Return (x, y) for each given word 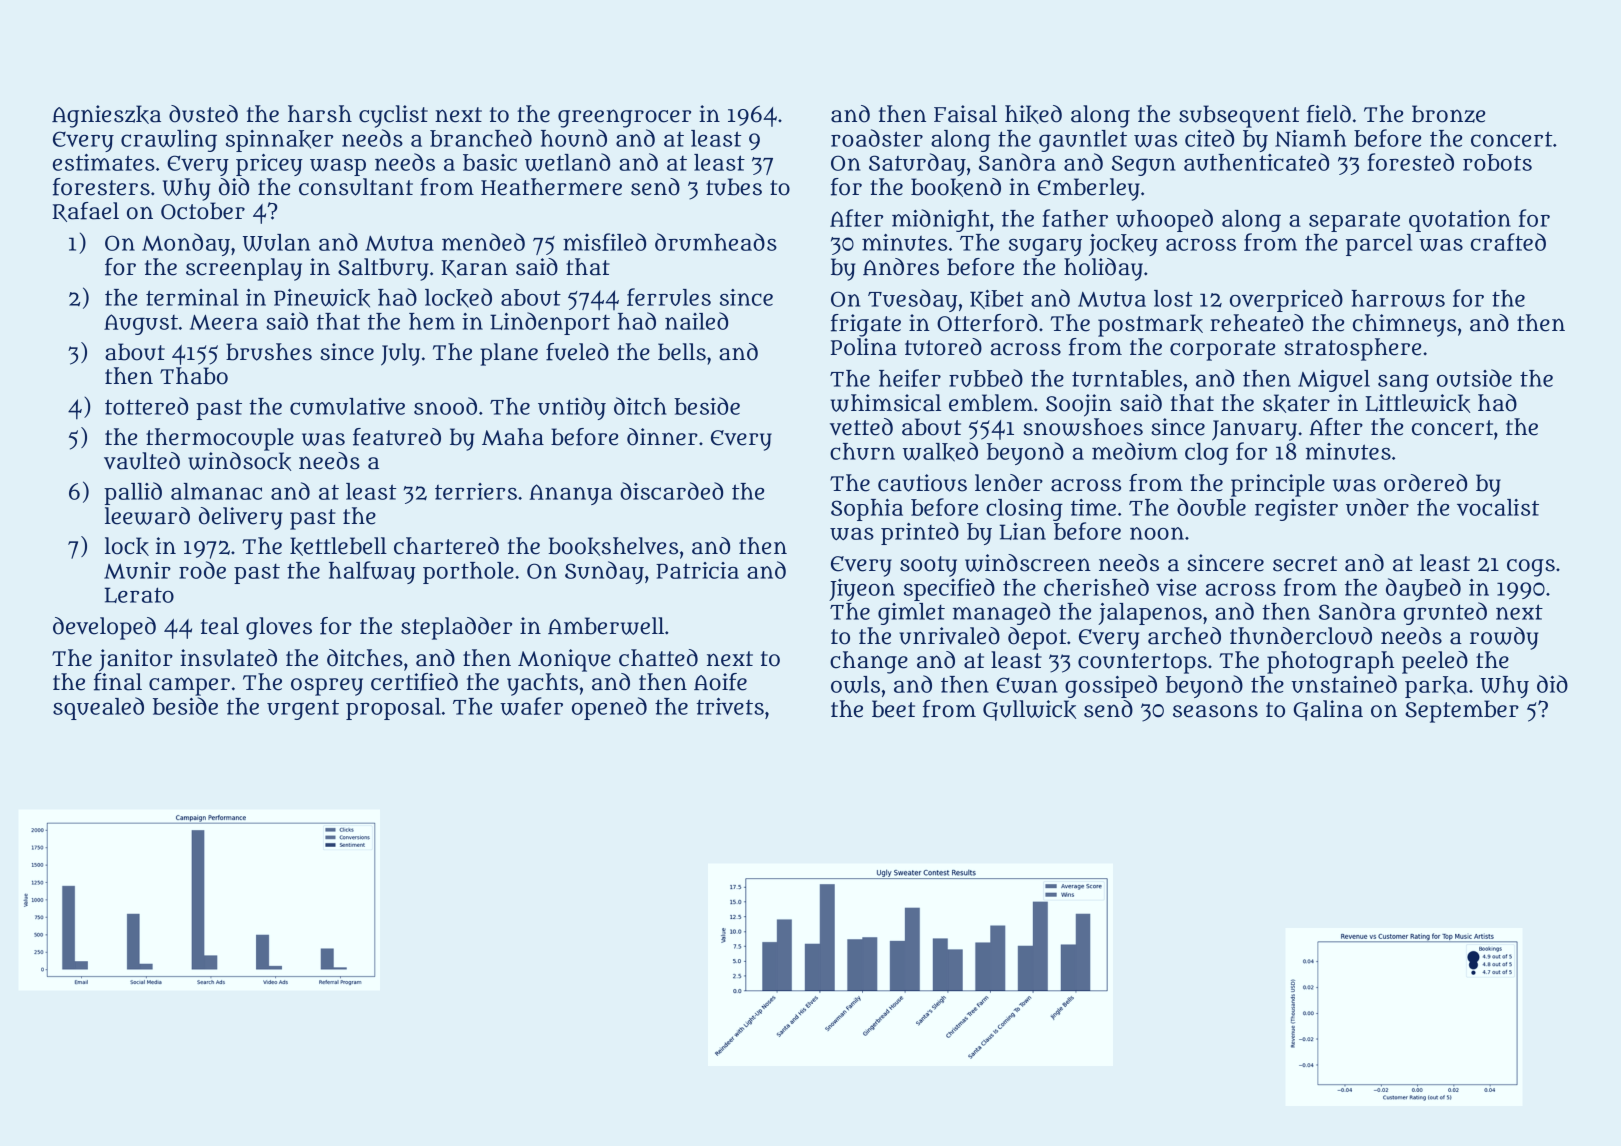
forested (1410, 162)
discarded (671, 491)
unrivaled (949, 636)
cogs (1531, 568)
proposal (393, 709)
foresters (101, 187)
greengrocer (624, 118)
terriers (476, 491)
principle (1278, 485)
